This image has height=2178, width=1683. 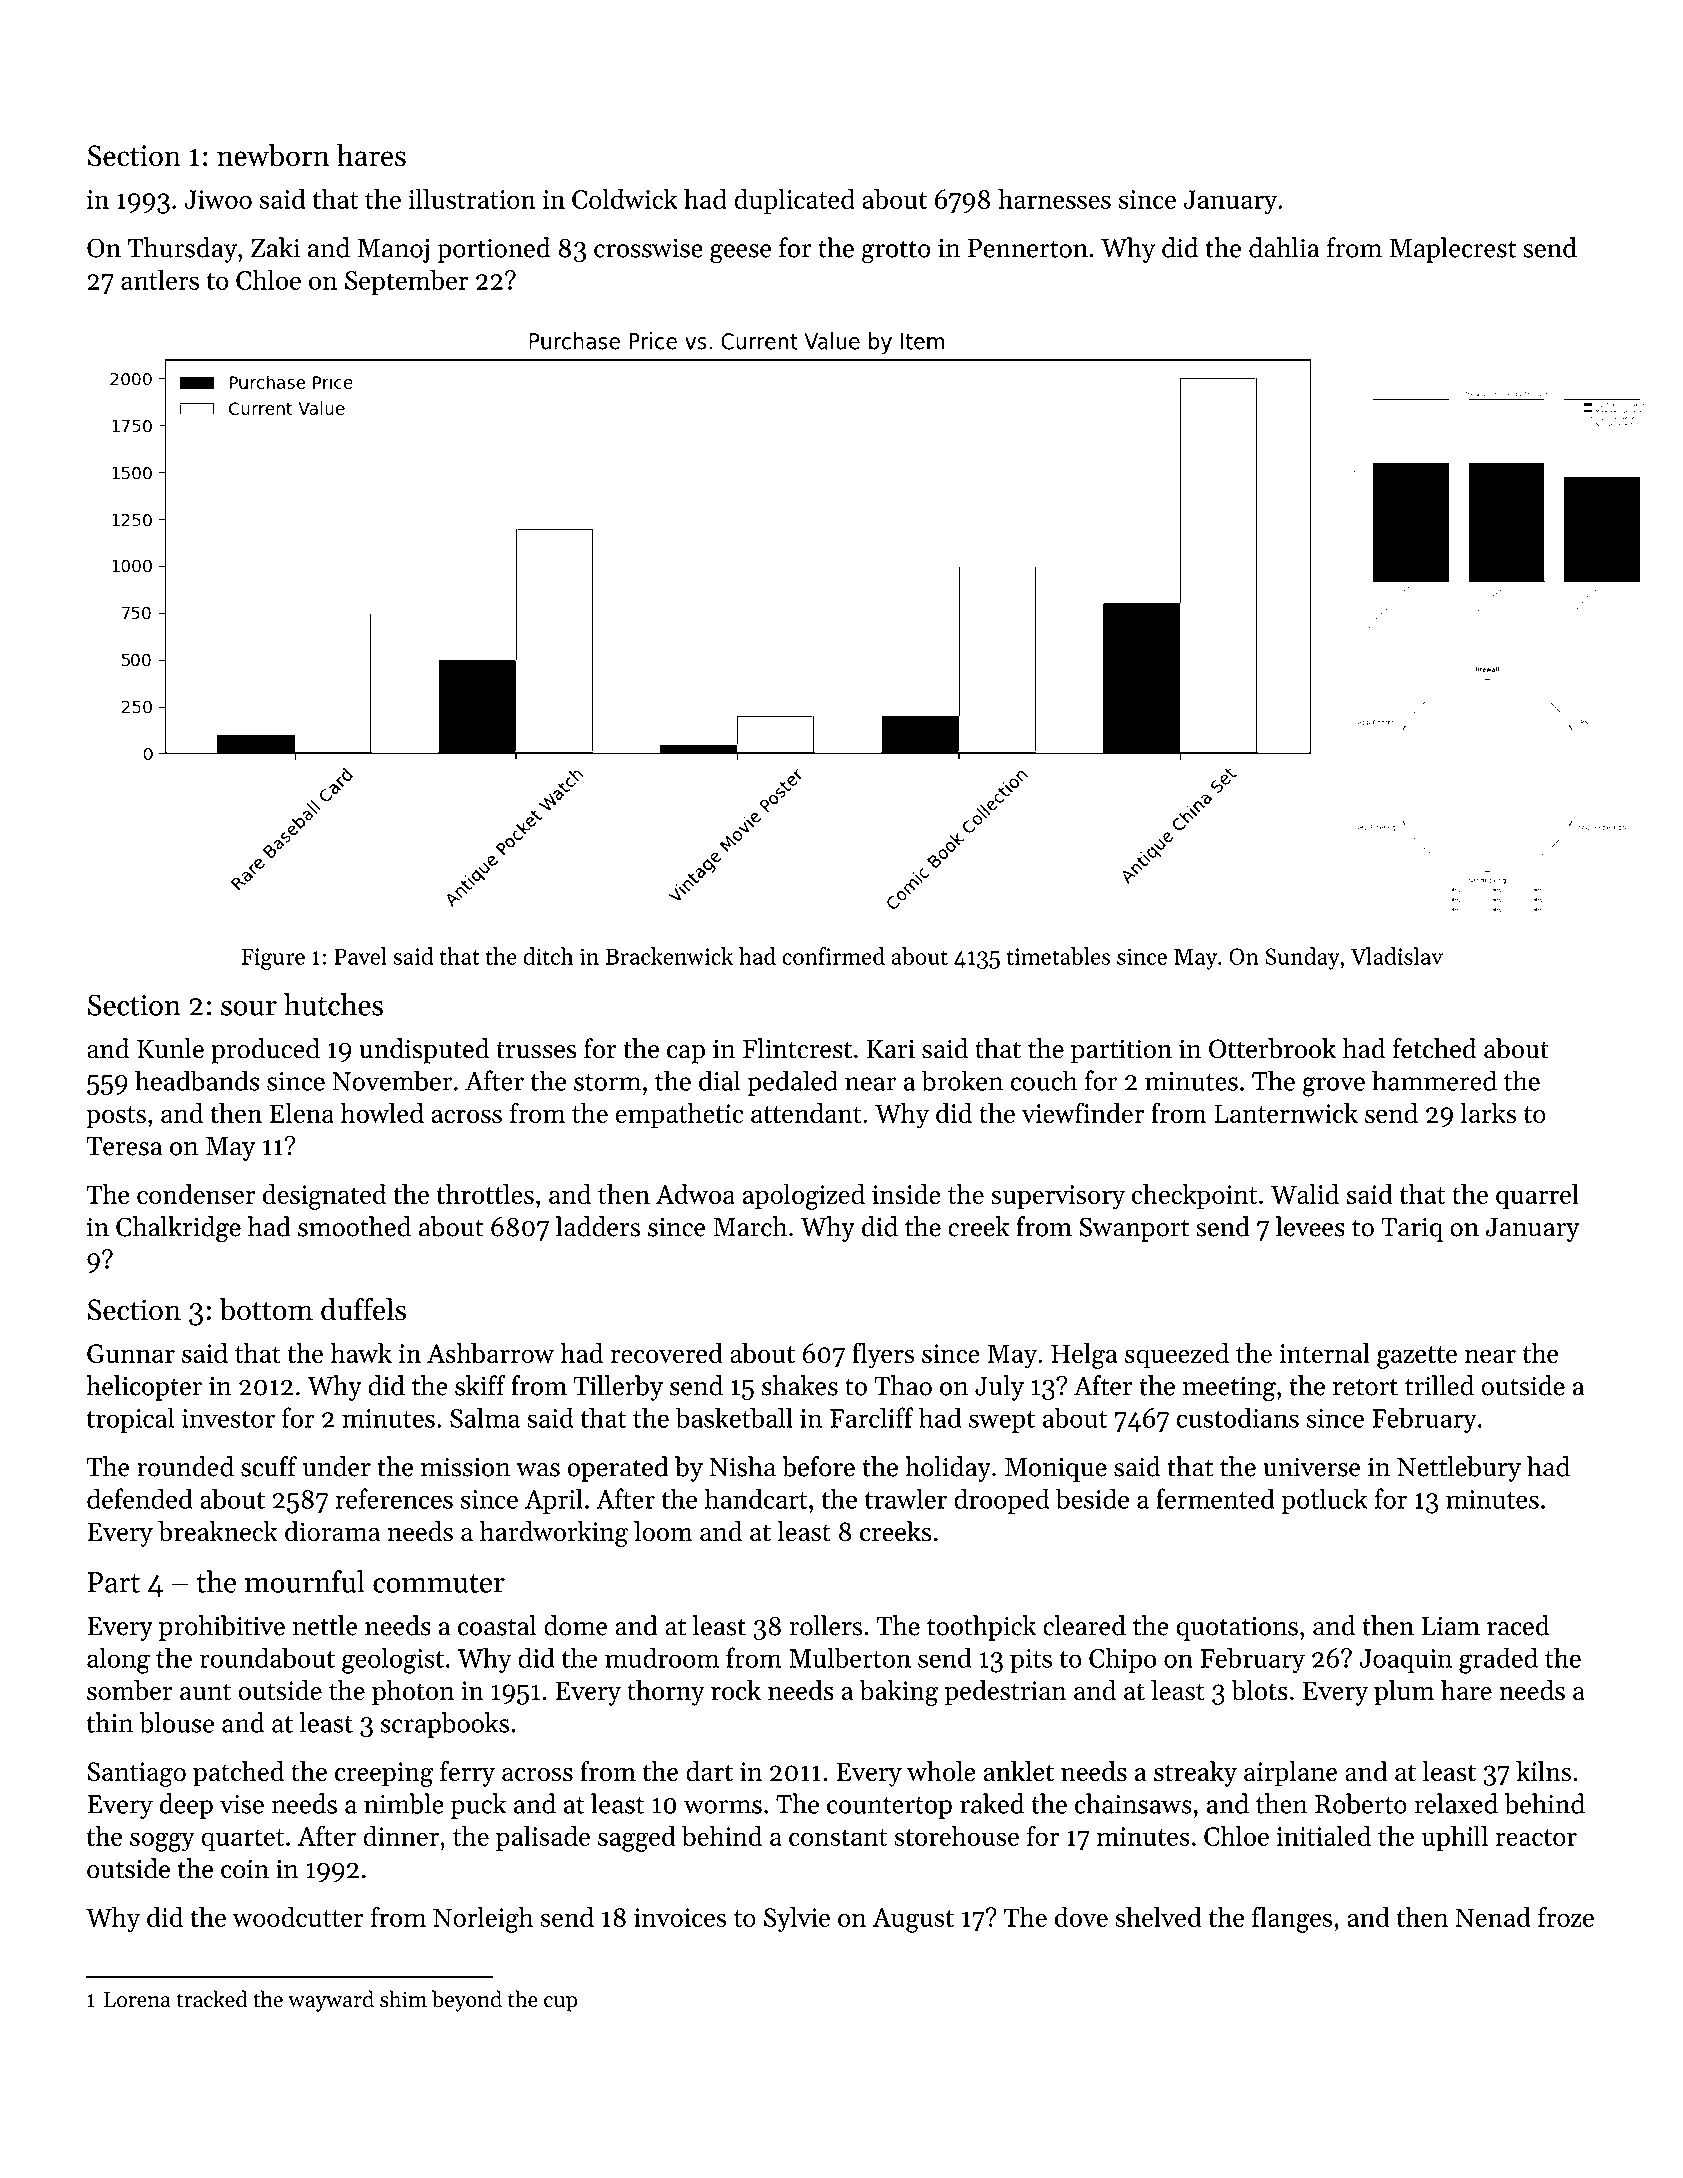 I want to click on duffels, so click(x=363, y=1309).
